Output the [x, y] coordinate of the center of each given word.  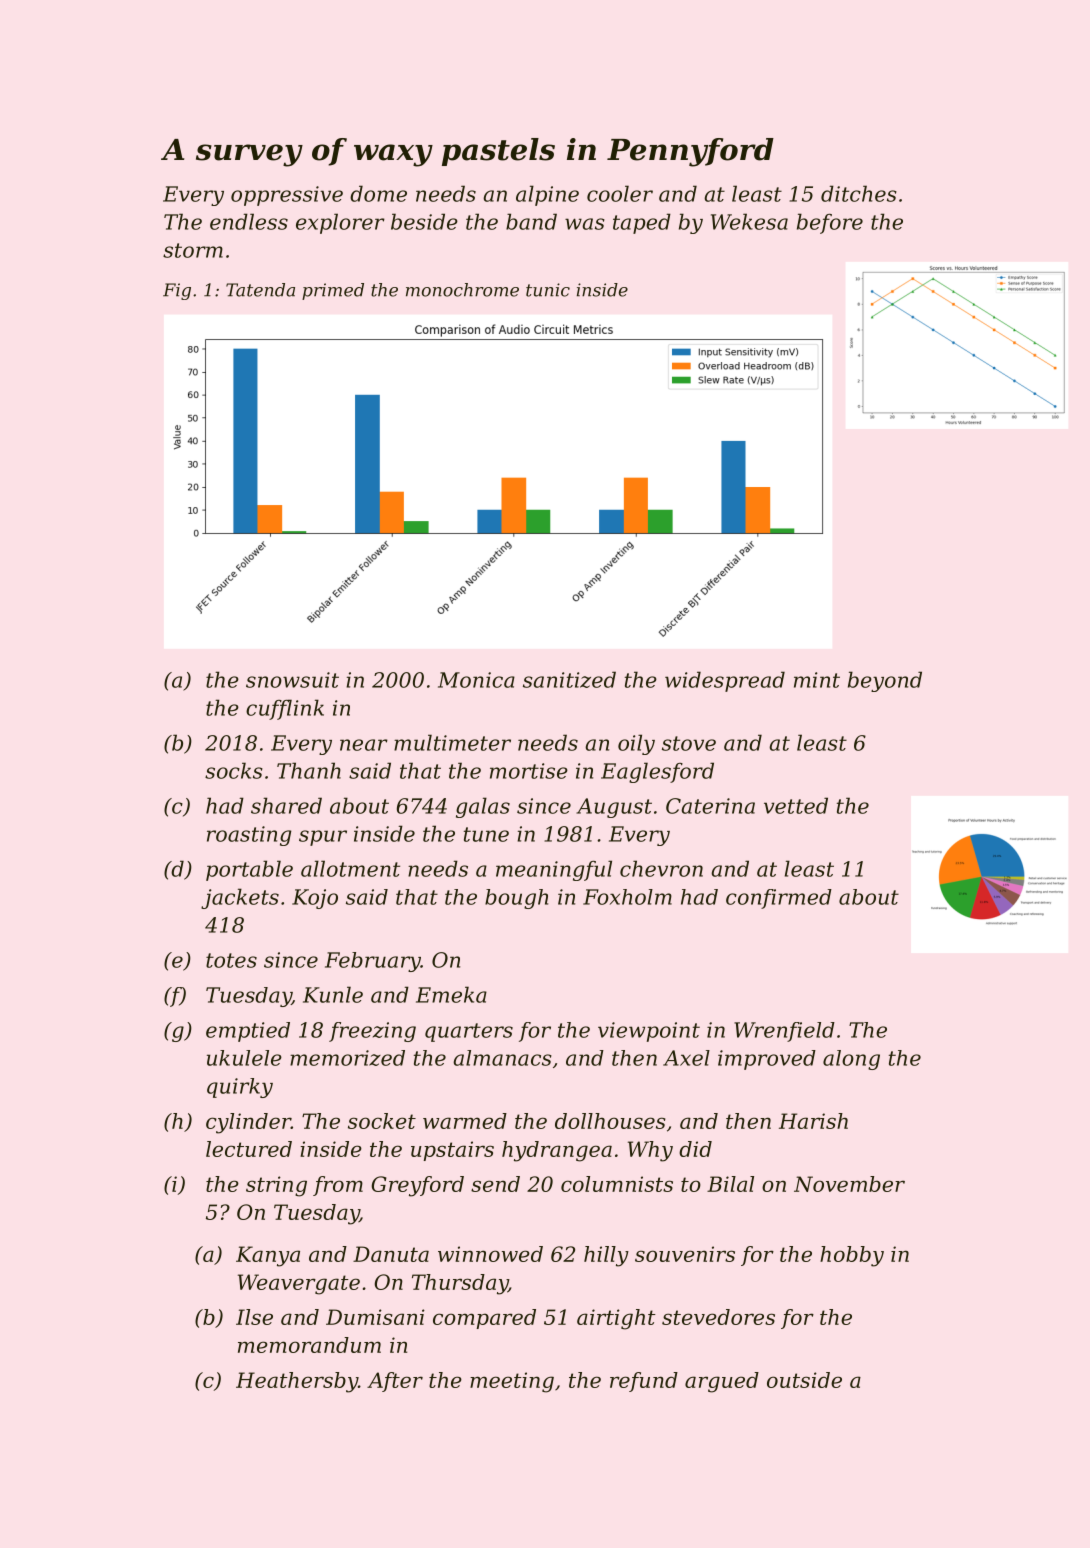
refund [644, 1382]
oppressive [287, 196]
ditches [859, 193]
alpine [547, 195]
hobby [852, 1256]
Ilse [254, 1317]
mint [817, 680]
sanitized [569, 679]
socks [234, 770]
